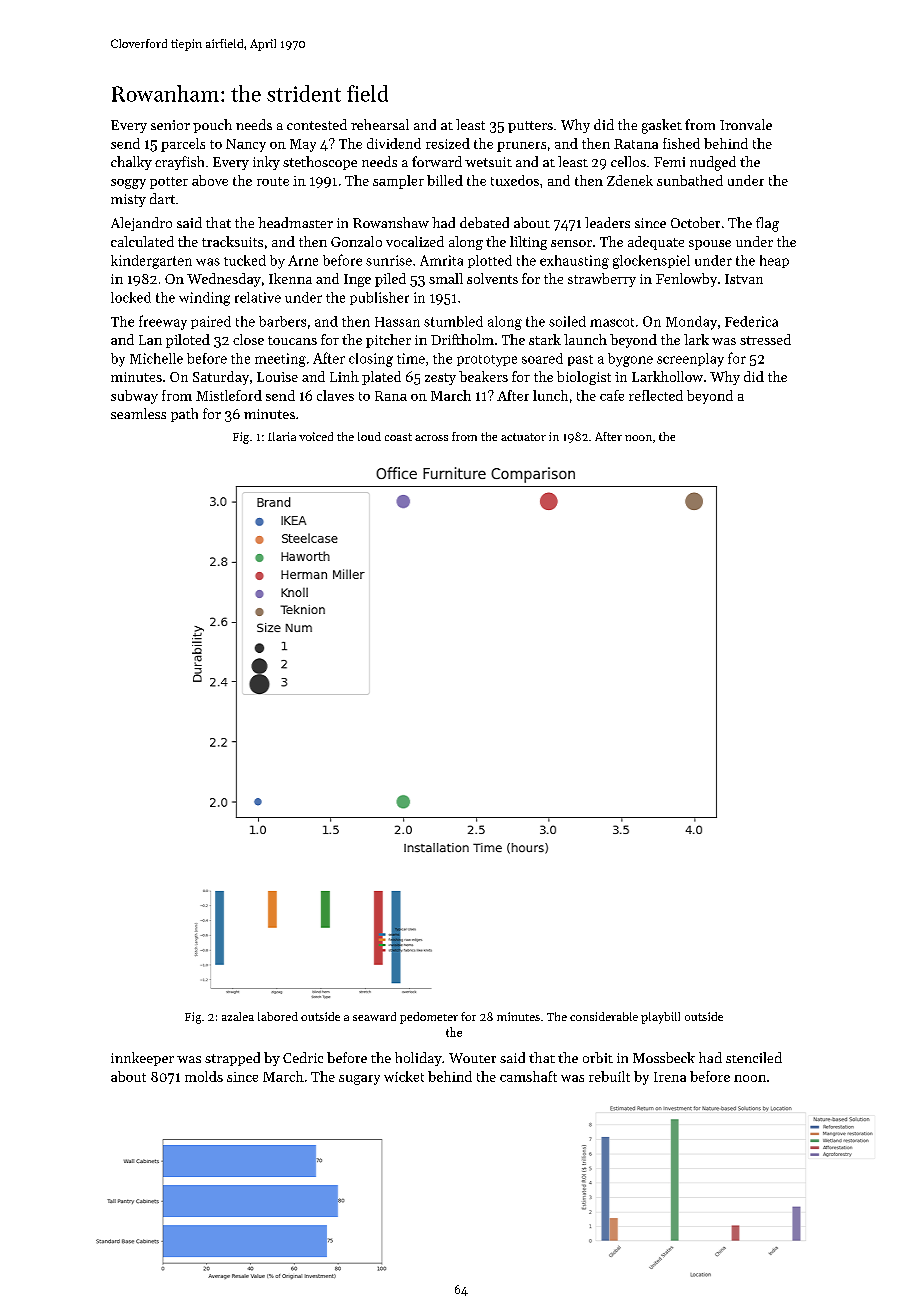 The width and height of the screenshot is (908, 1316). Describe the element at coordinates (188, 341) in the screenshot. I see `piloted` at that location.
